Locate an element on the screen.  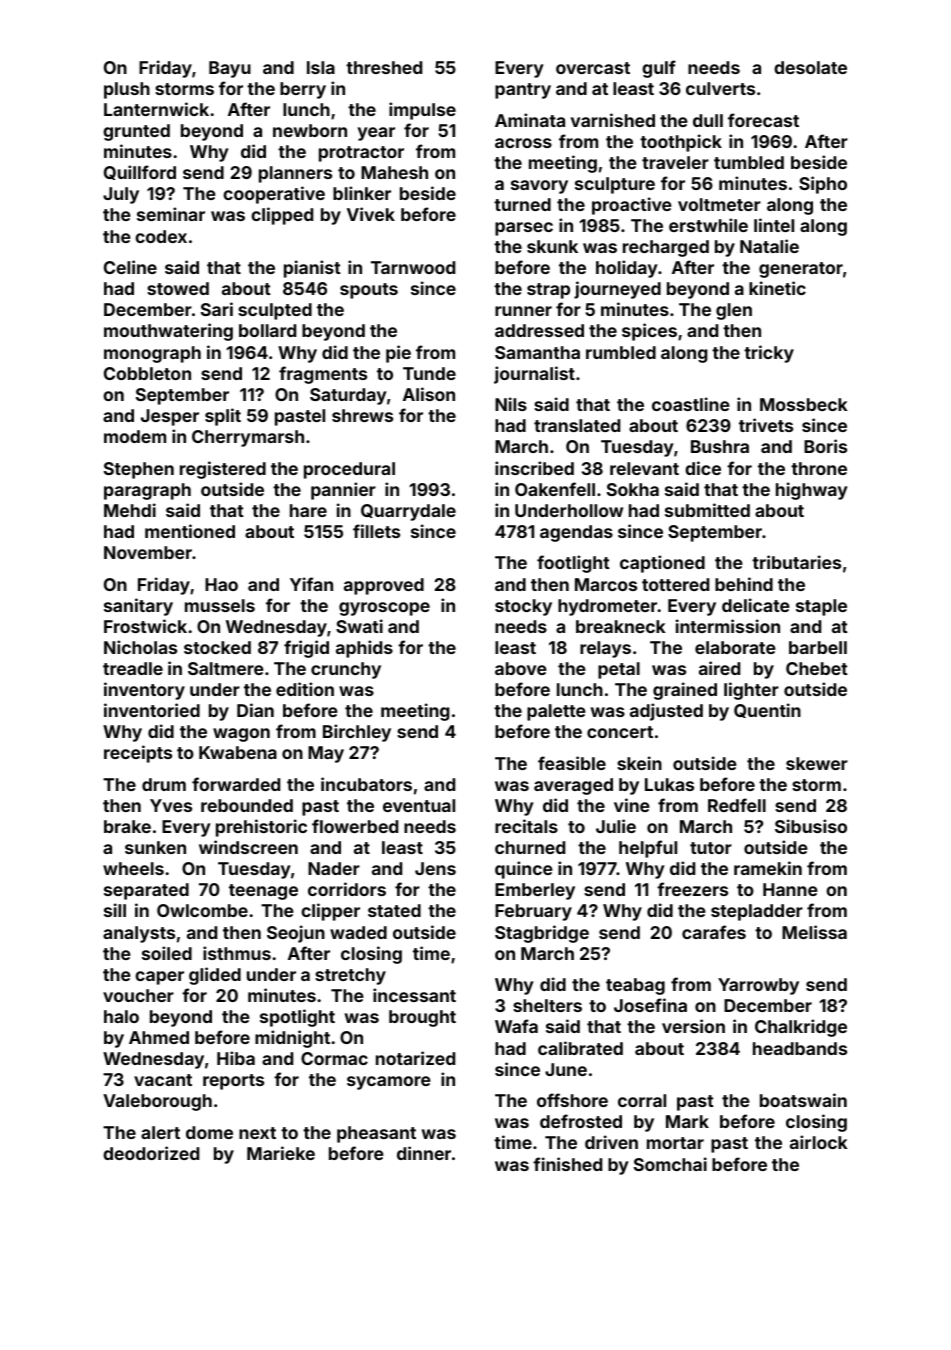
pie is located at coordinates (398, 354).
